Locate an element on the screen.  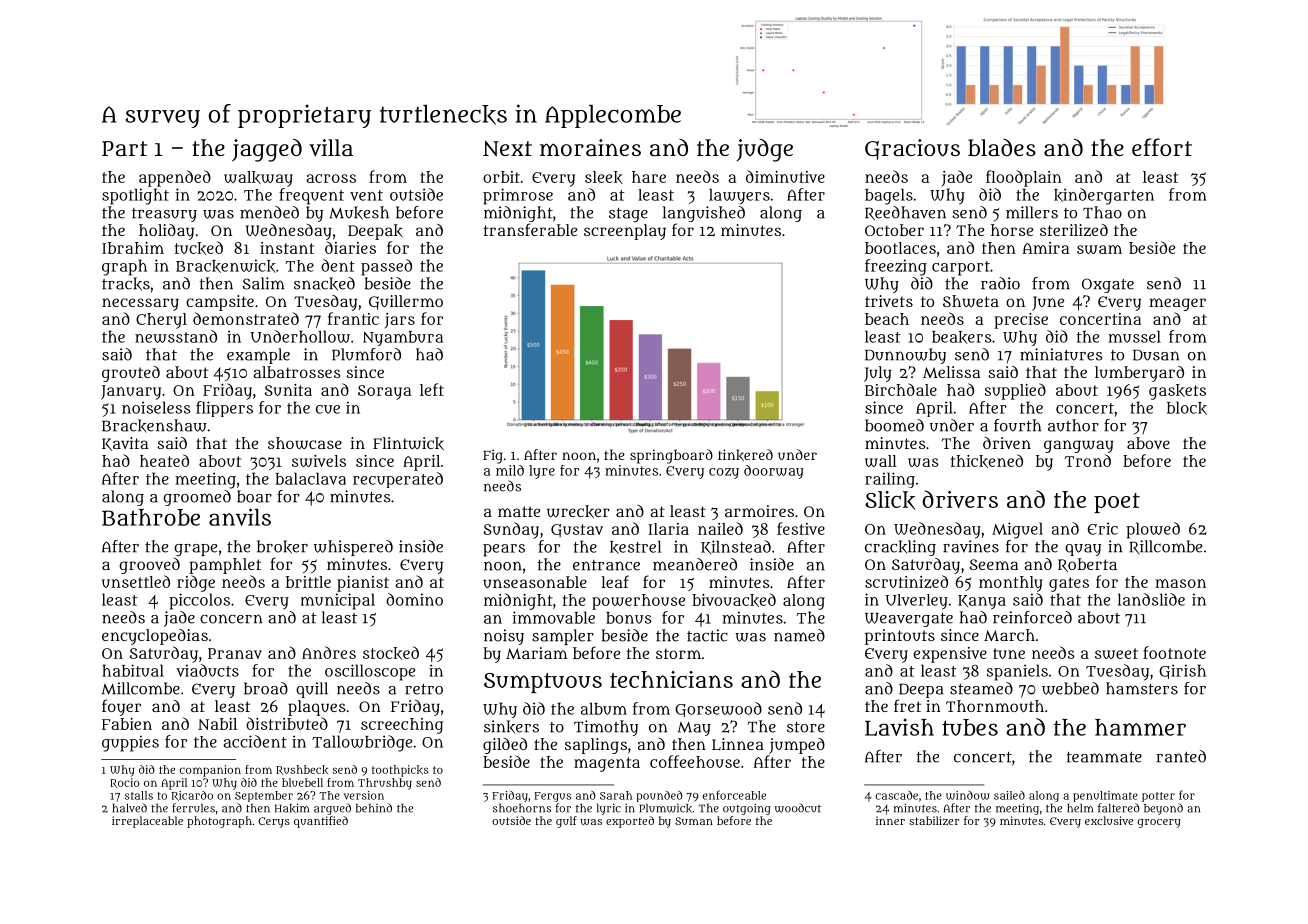
Ibrahim is located at coordinates (133, 248).
